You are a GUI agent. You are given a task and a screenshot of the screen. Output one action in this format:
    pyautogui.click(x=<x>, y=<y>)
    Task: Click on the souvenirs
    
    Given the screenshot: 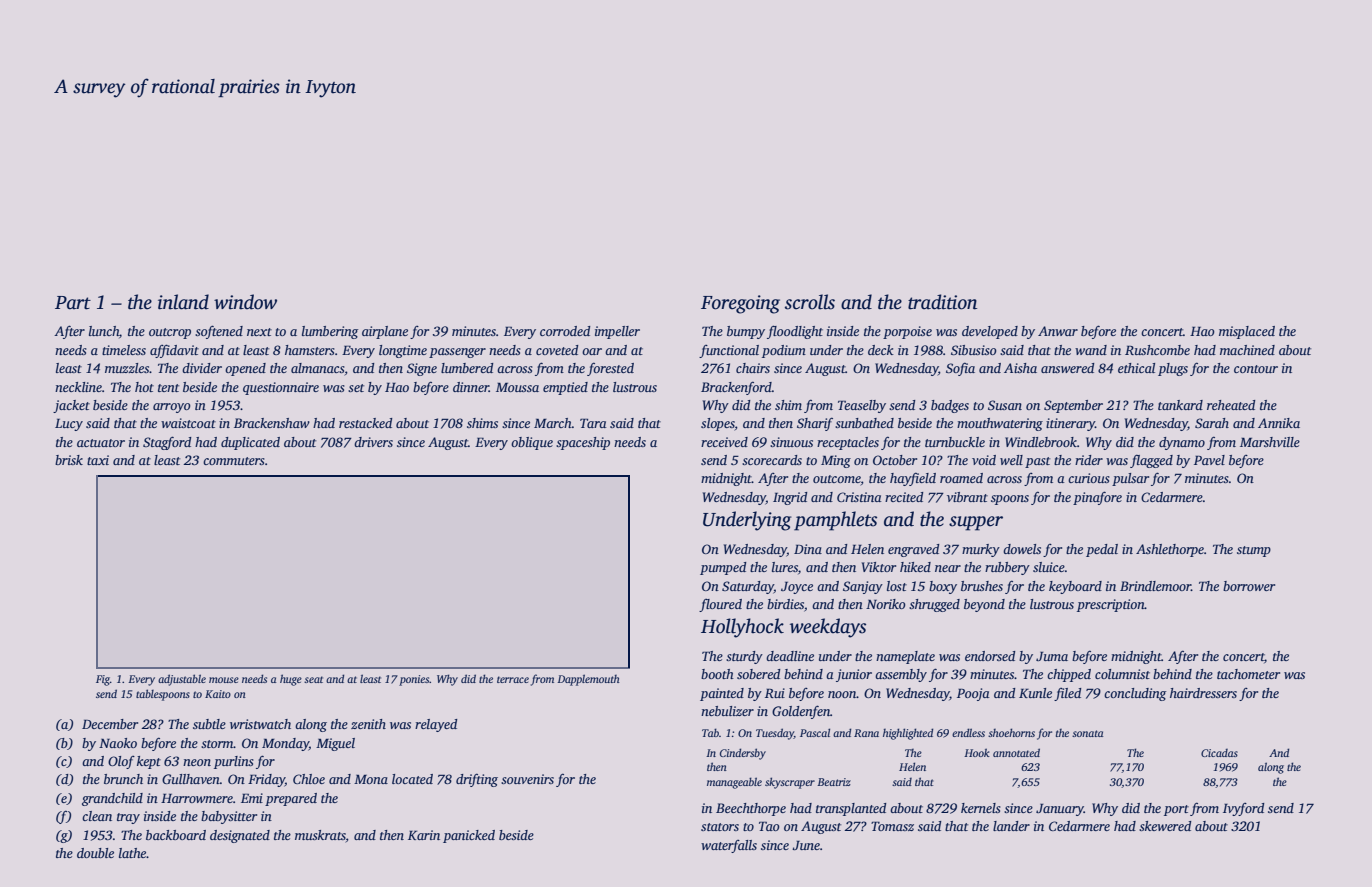 What is the action you would take?
    pyautogui.click(x=527, y=779)
